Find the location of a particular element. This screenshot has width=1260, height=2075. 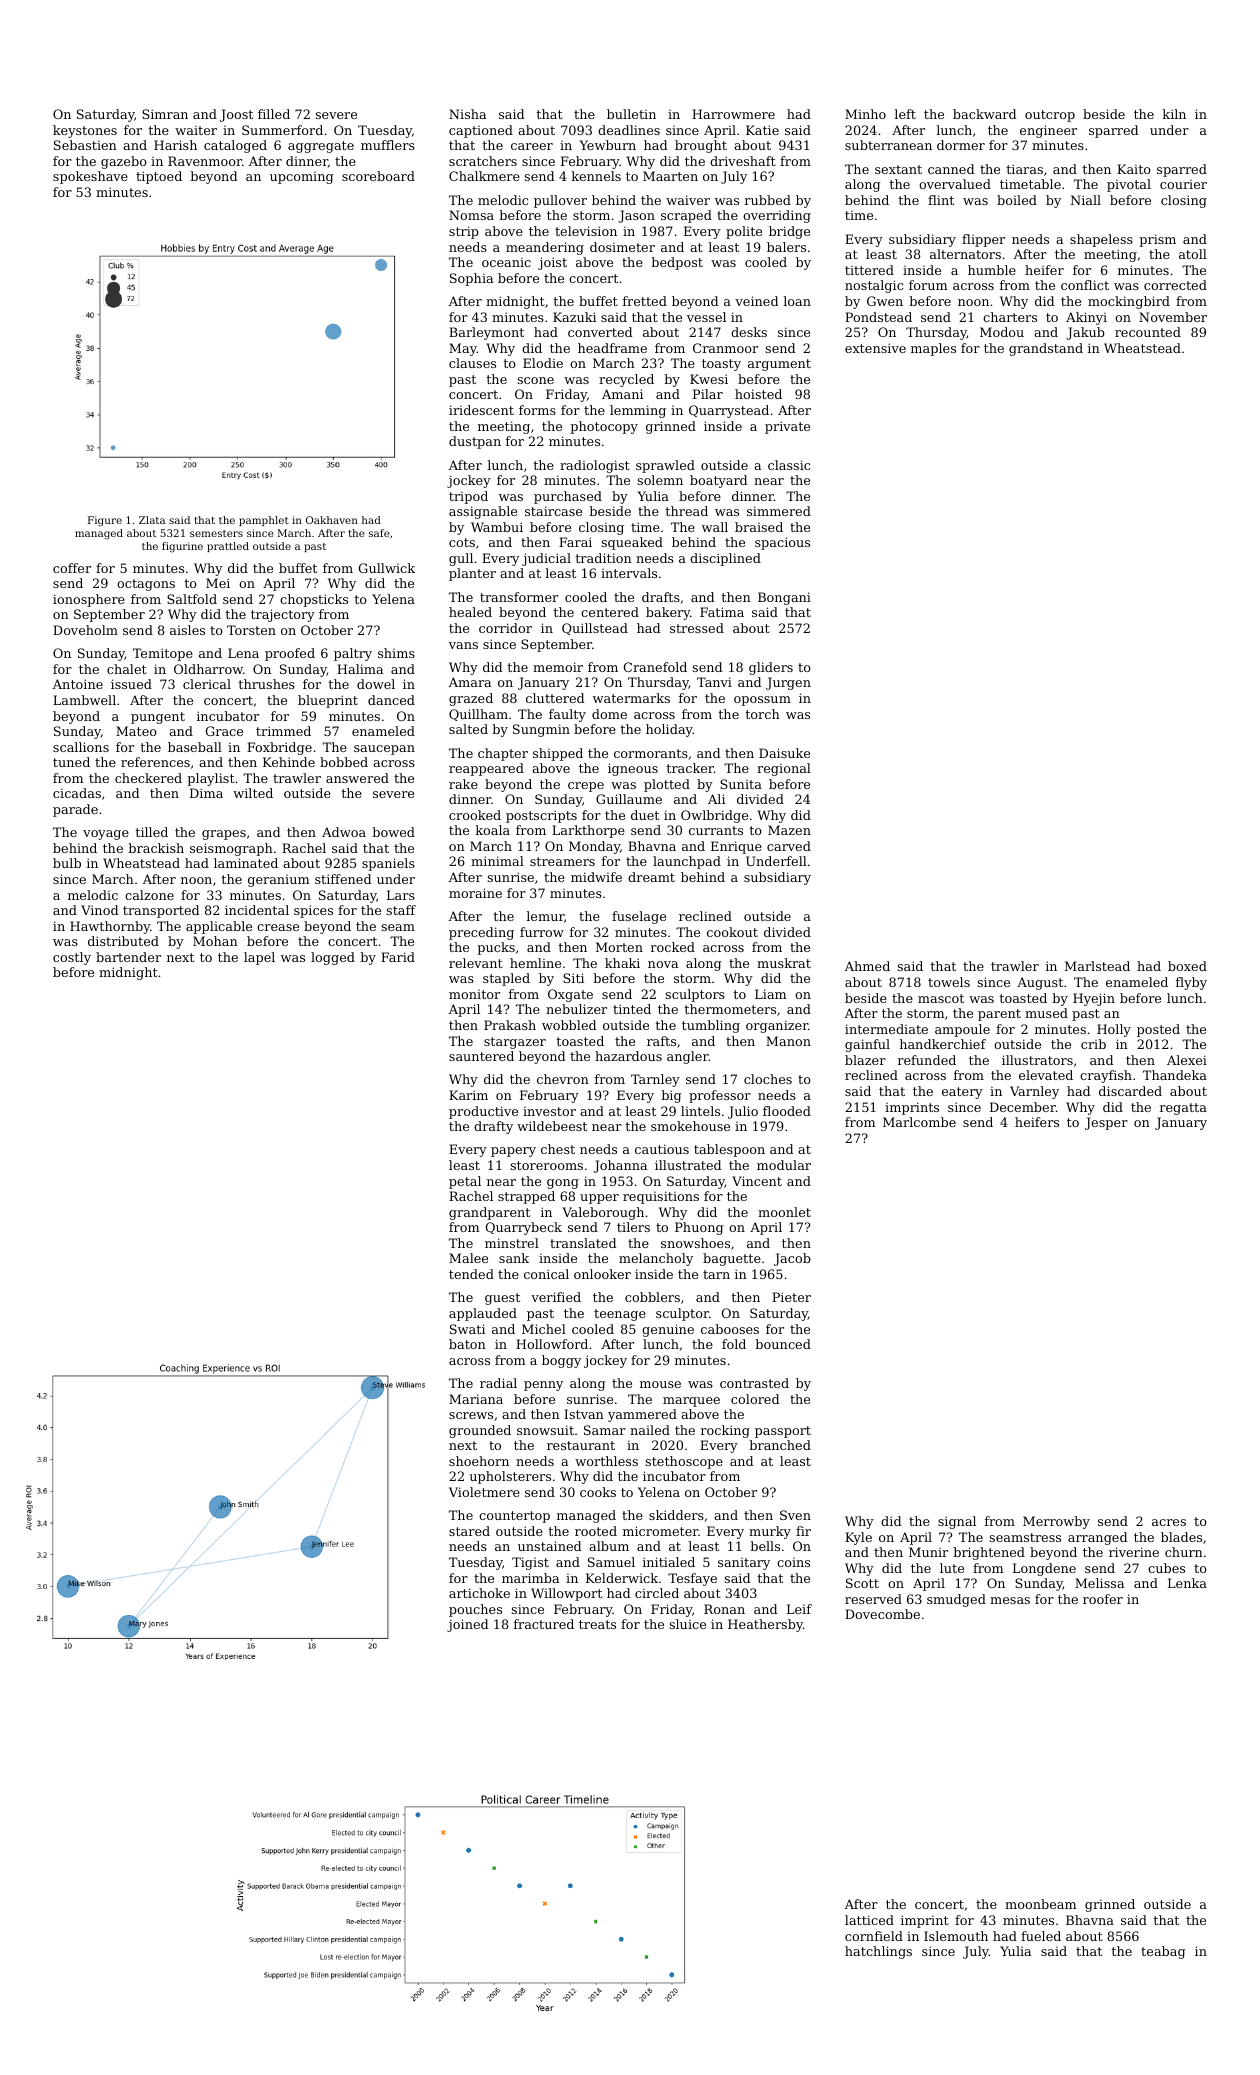

sluice is located at coordinates (688, 1624).
